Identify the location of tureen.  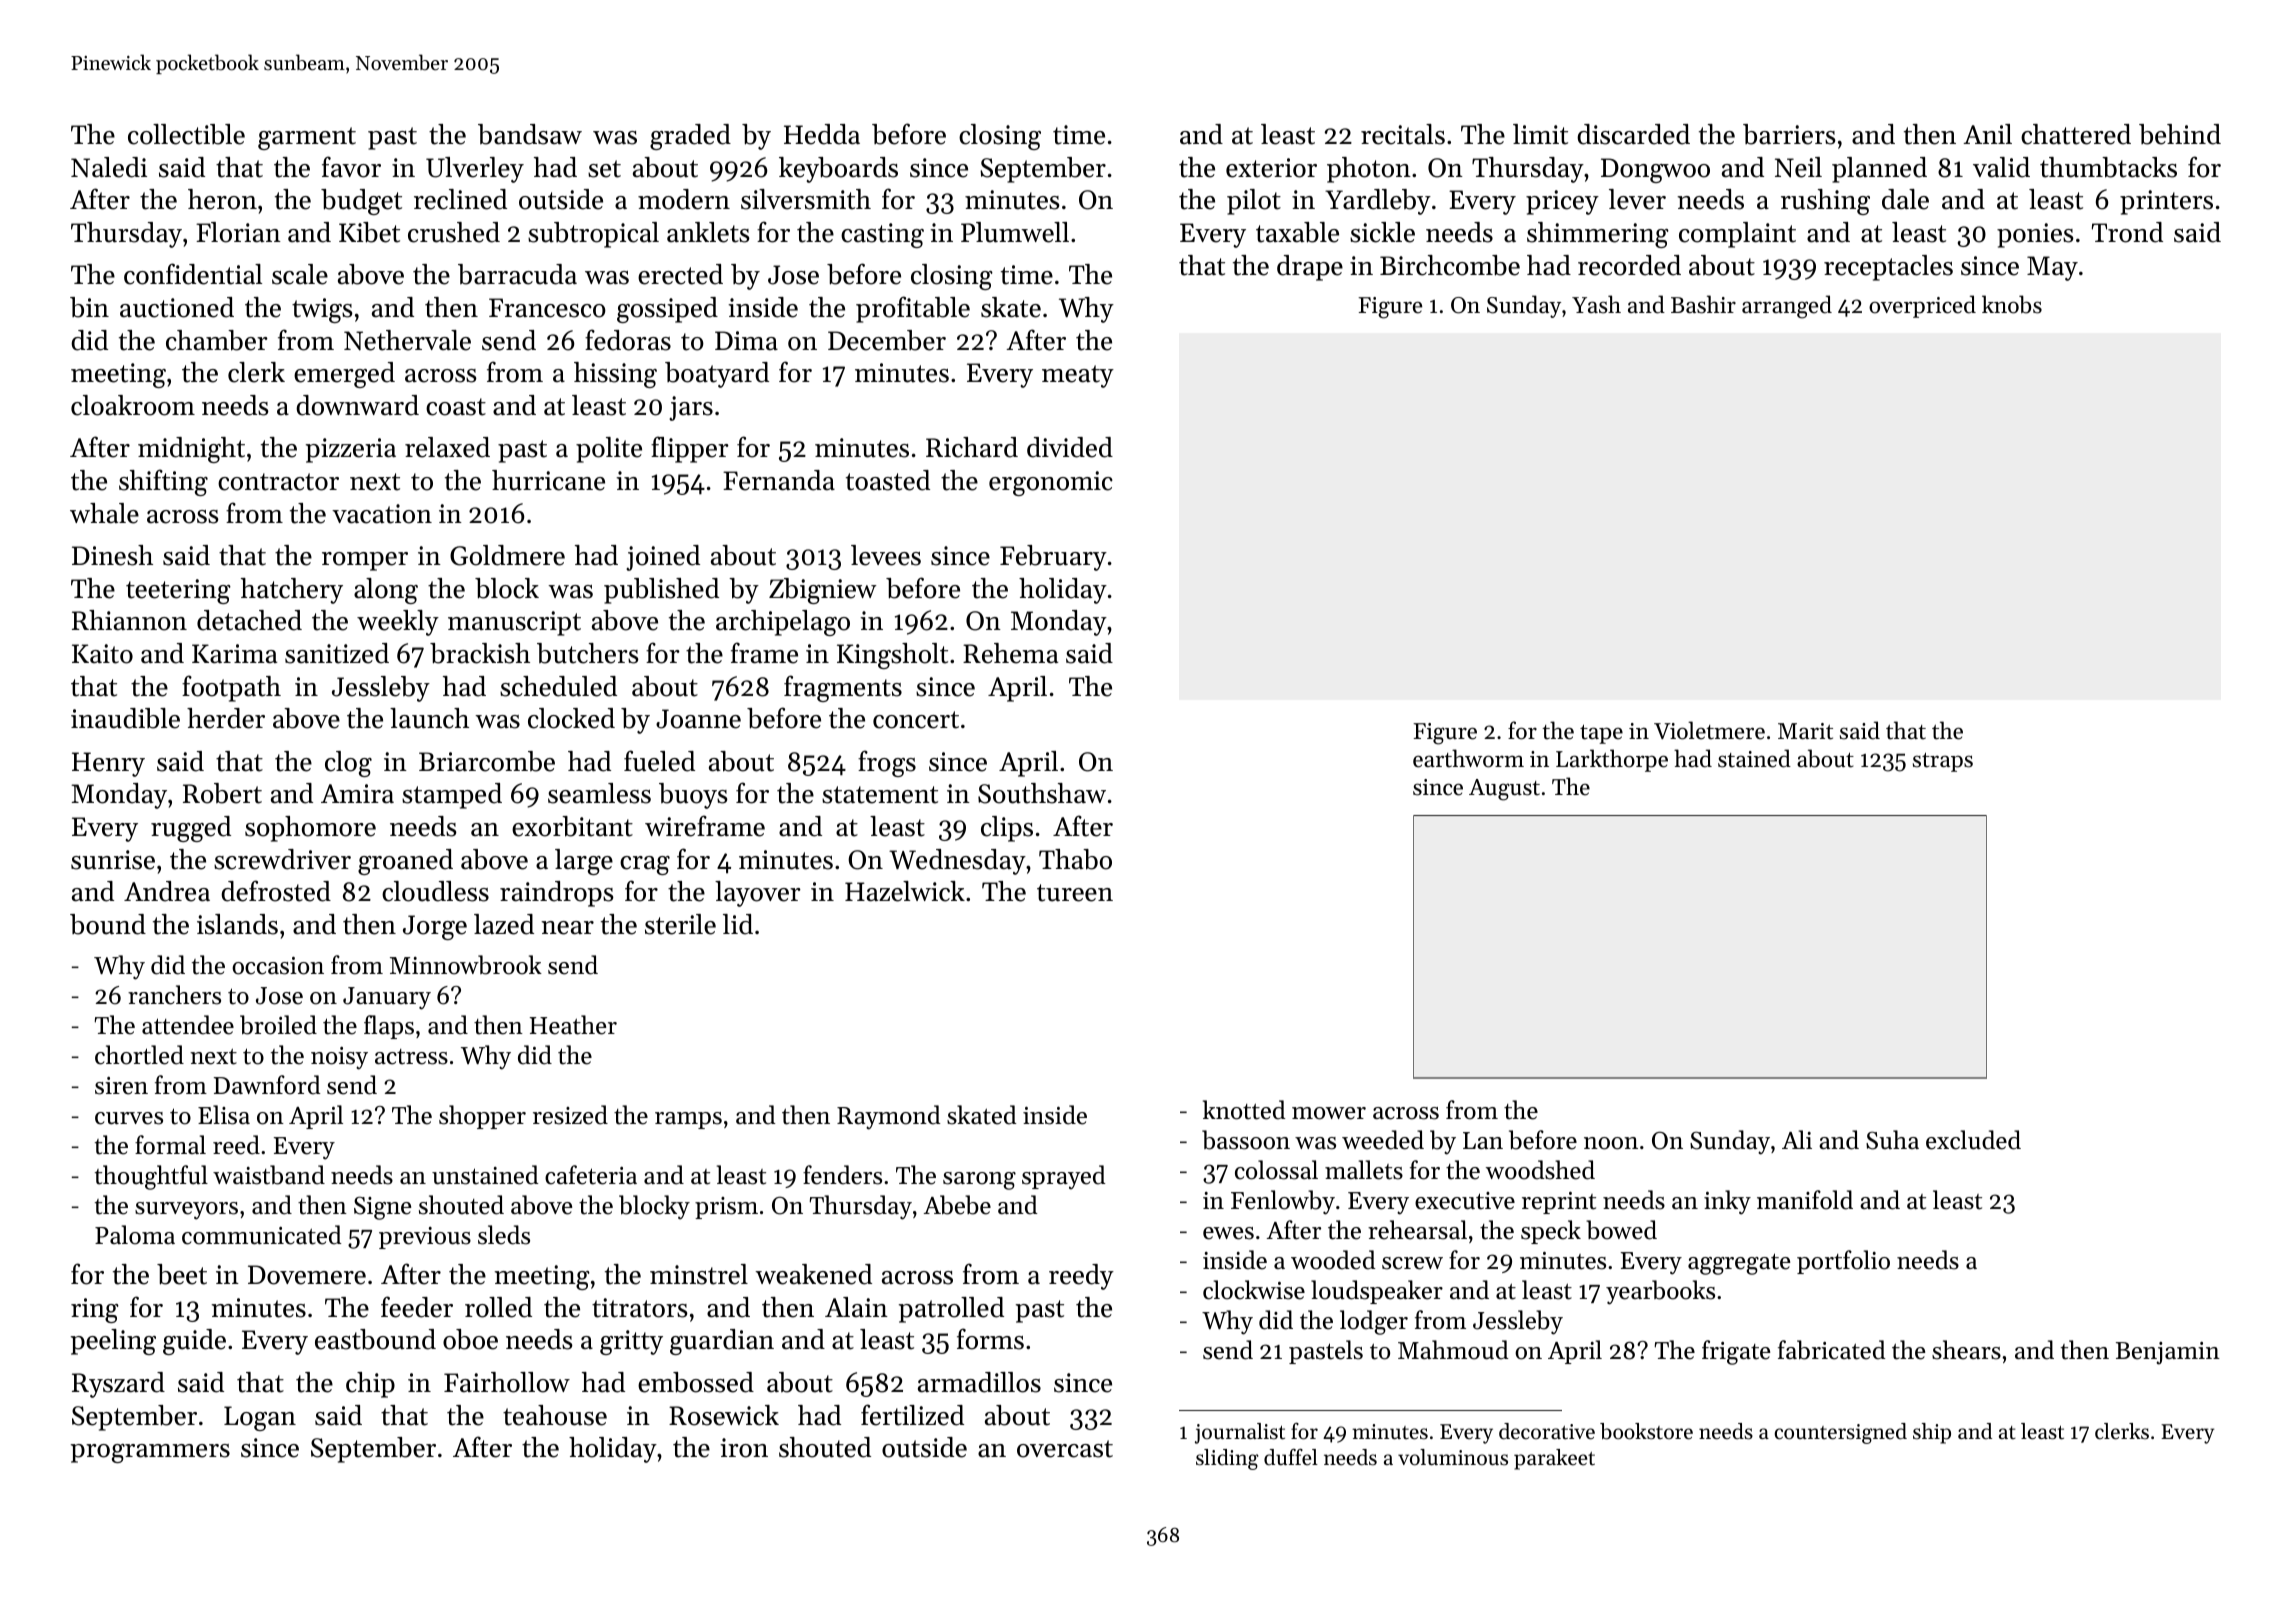
(1075, 893).
